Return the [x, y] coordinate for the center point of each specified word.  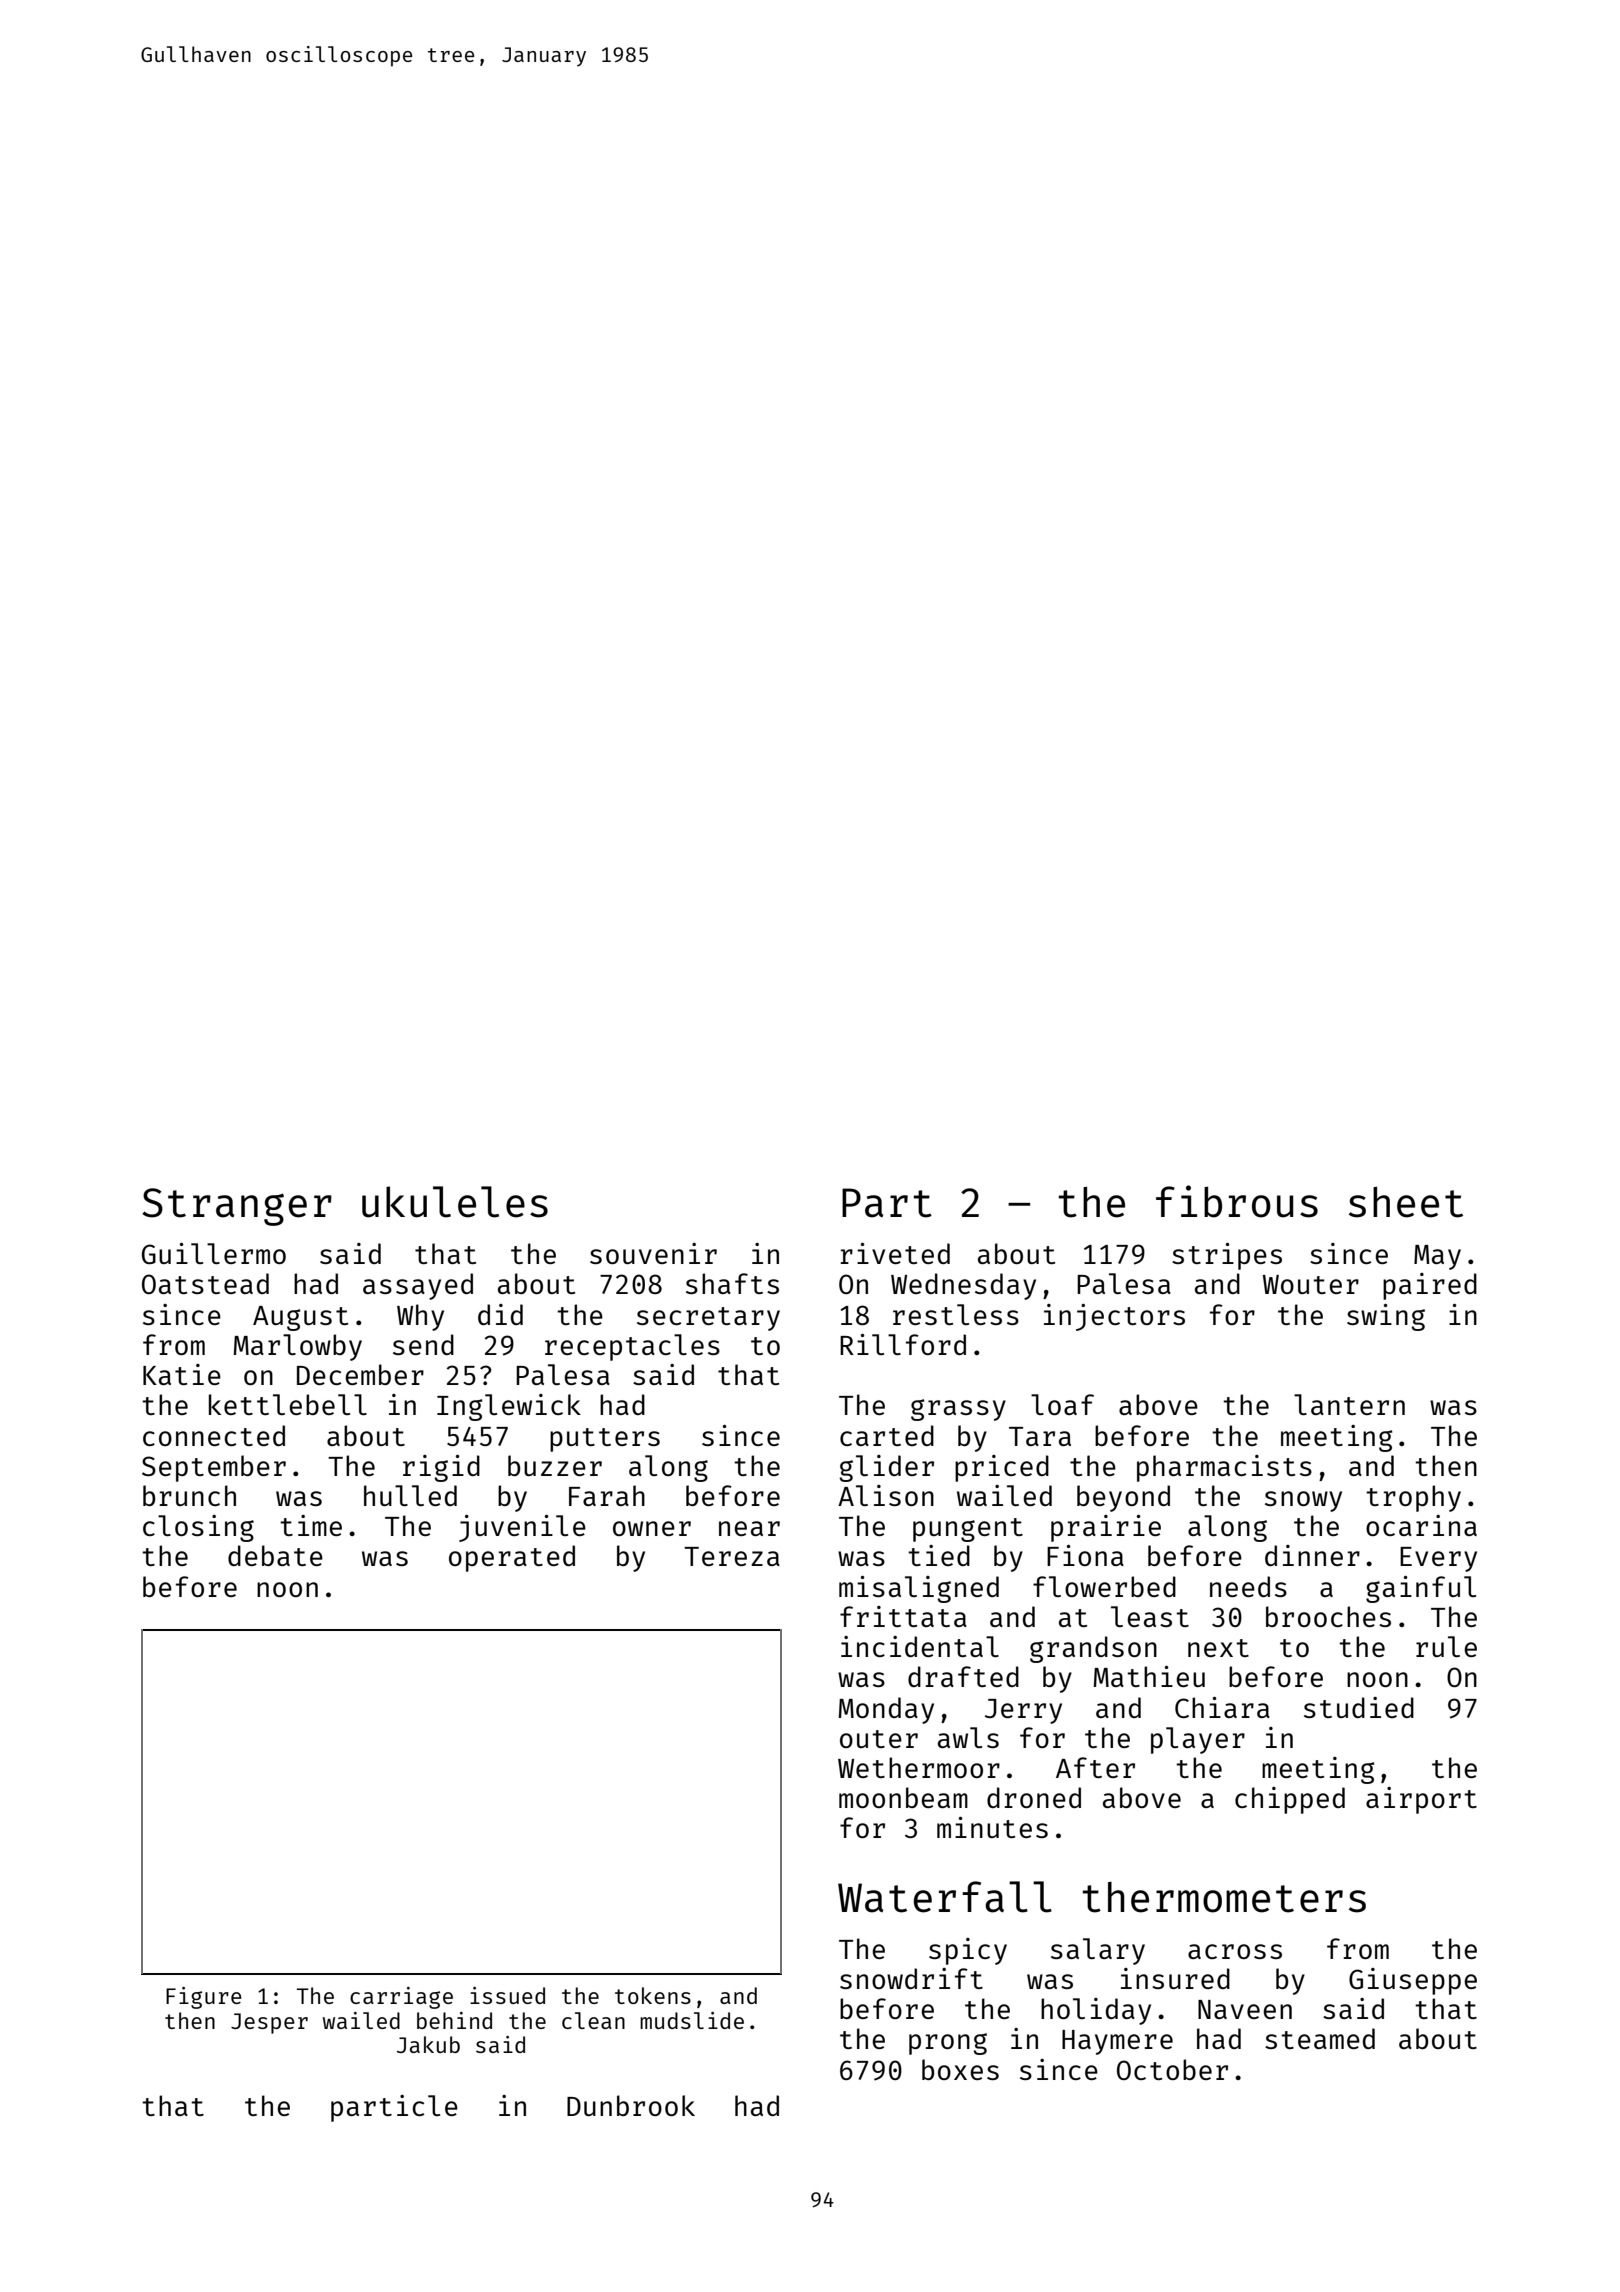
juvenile [522, 1528]
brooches [1328, 1616]
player [1198, 1740]
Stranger [237, 1207]
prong [948, 2044]
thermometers [1224, 1897]
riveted [895, 1253]
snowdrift [911, 1978]
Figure [204, 1998]
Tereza [732, 1556]
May [1437, 1257]
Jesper [269, 2023]
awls [968, 1737]
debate [275, 1555]
